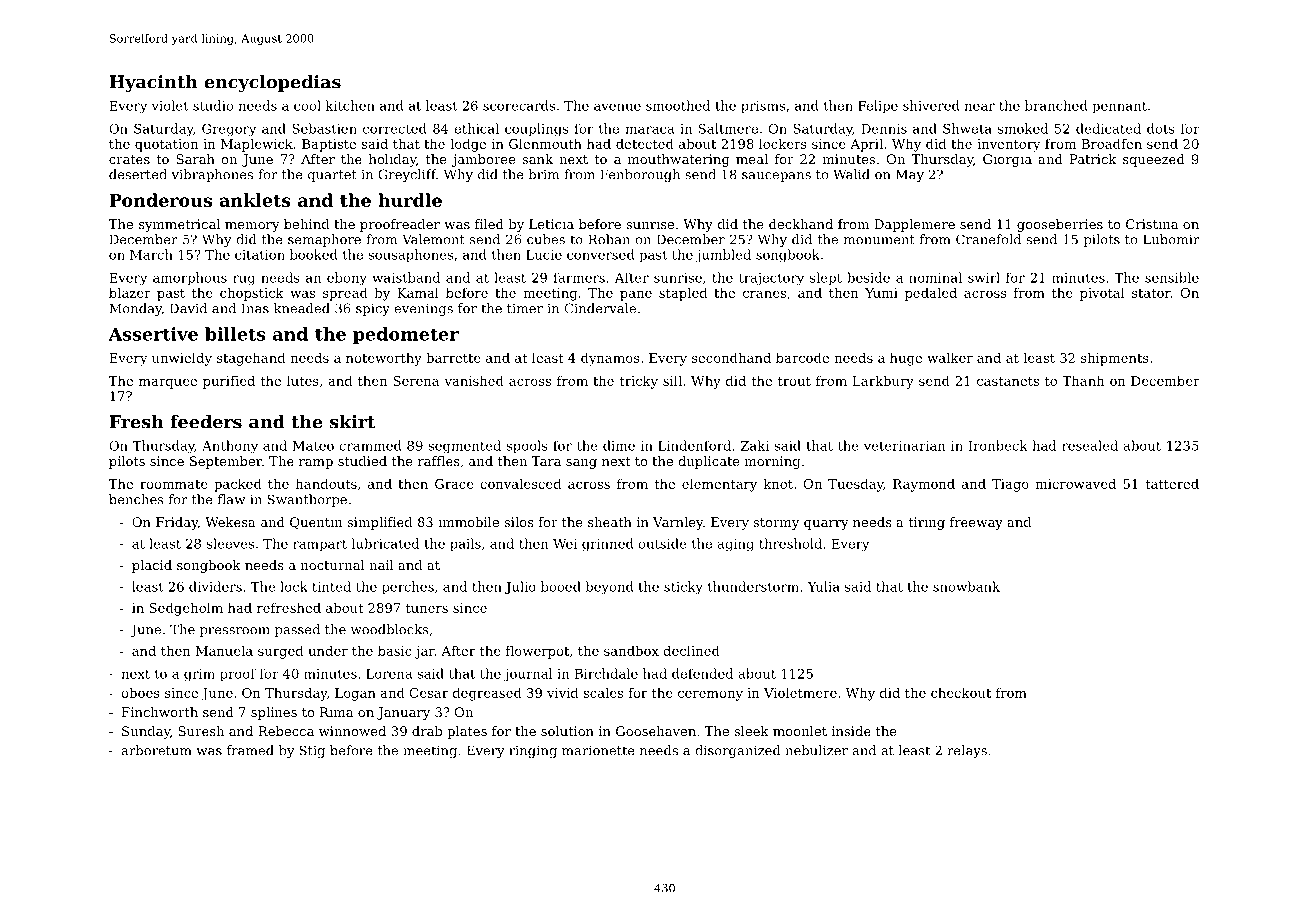  Describe the element at coordinates (931, 105) in the page. I see `shivered` at that location.
